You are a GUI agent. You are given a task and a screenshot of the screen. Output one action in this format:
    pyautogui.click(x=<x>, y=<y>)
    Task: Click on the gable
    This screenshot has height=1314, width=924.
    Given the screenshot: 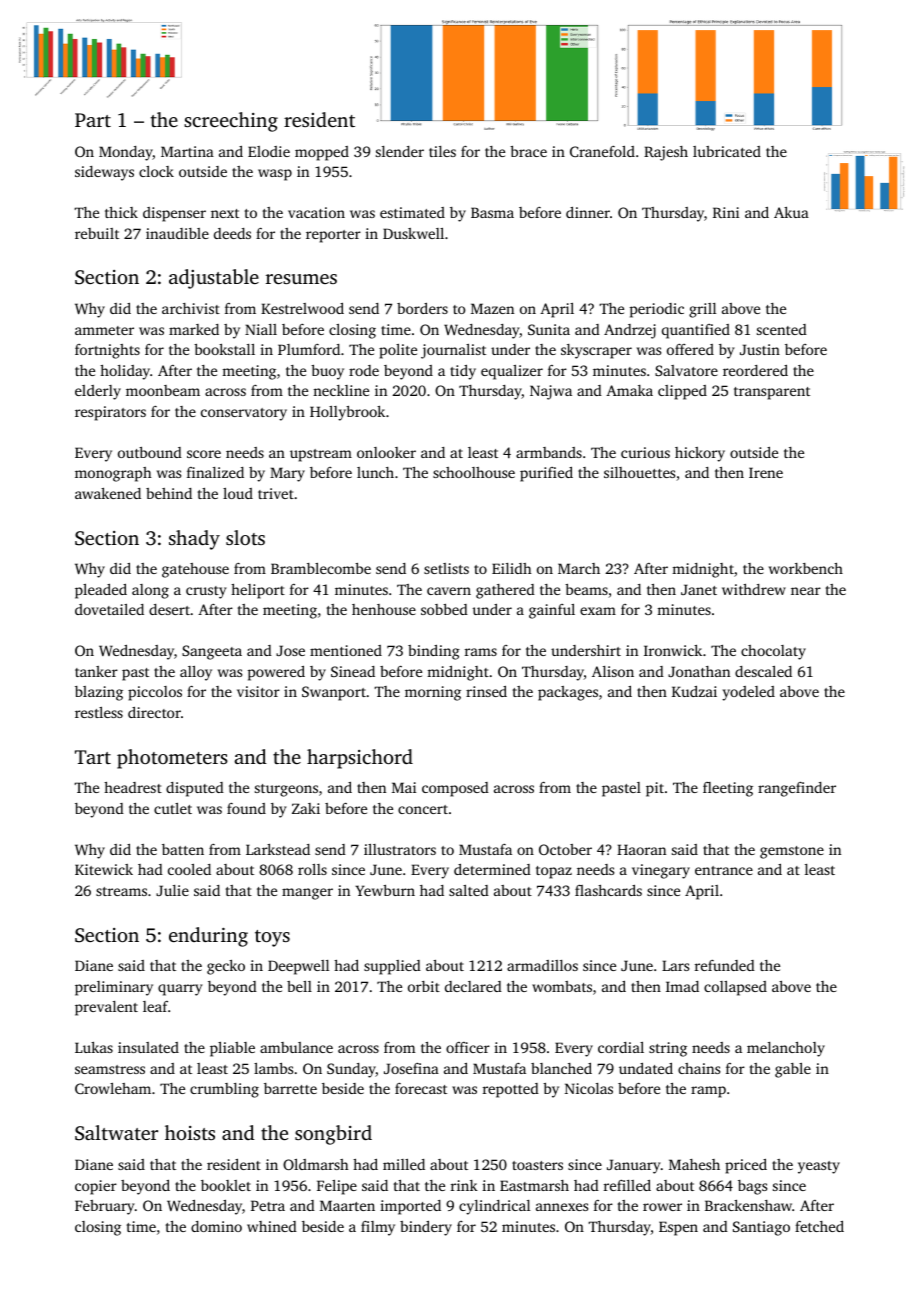 What is the action you would take?
    pyautogui.click(x=793, y=1070)
